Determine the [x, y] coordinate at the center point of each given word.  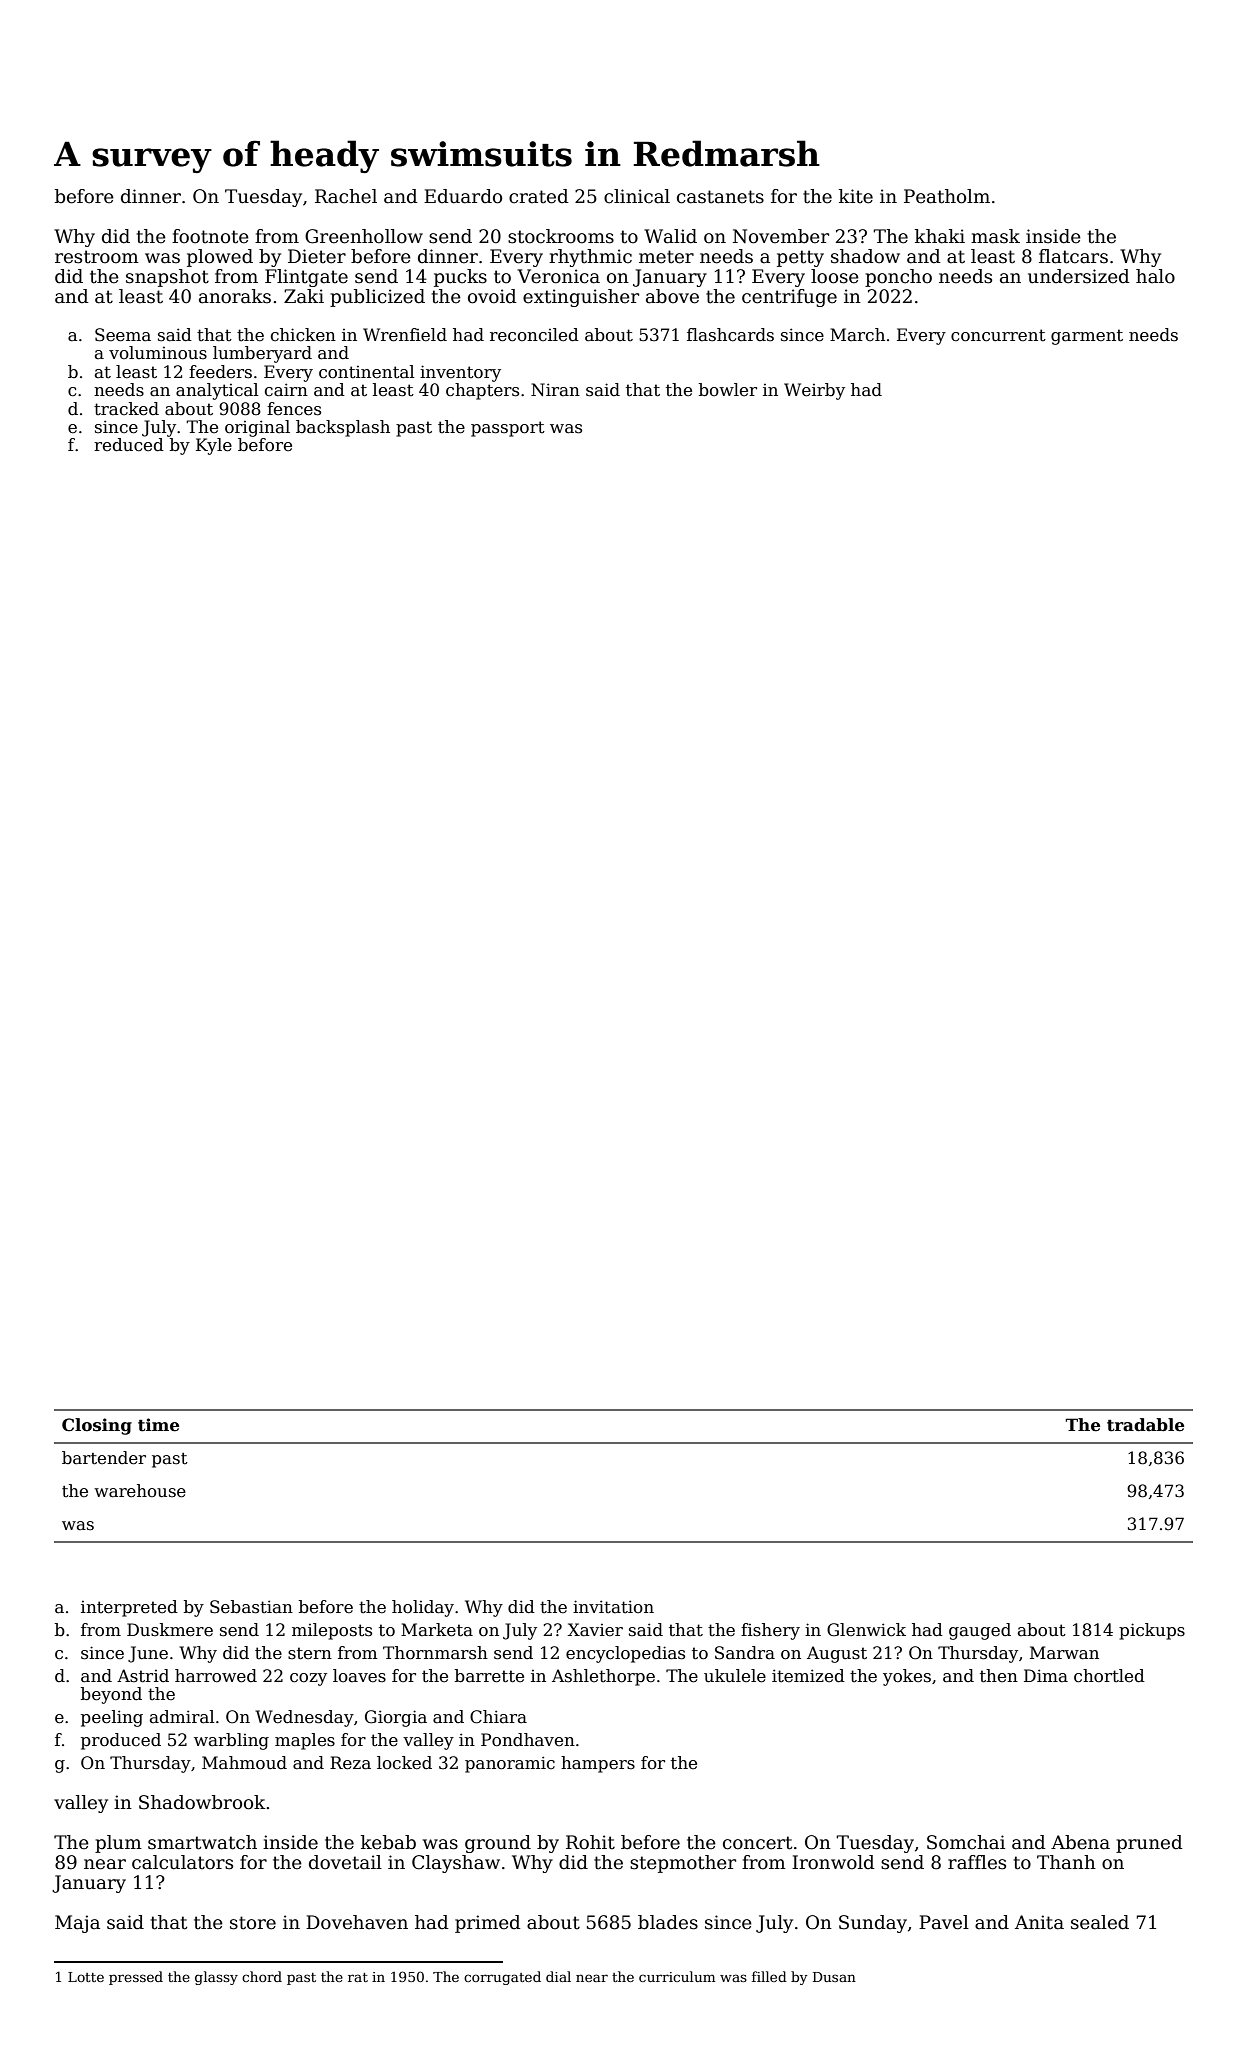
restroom [97, 257]
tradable [1145, 1425]
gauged [980, 1631]
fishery [770, 1631]
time [158, 1425]
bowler [728, 390]
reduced [129, 445]
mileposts [332, 1631]
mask [995, 236]
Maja [77, 1924]
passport [508, 429]
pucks [460, 278]
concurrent [998, 335]
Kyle [214, 446]
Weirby [814, 391]
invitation [613, 1607]
